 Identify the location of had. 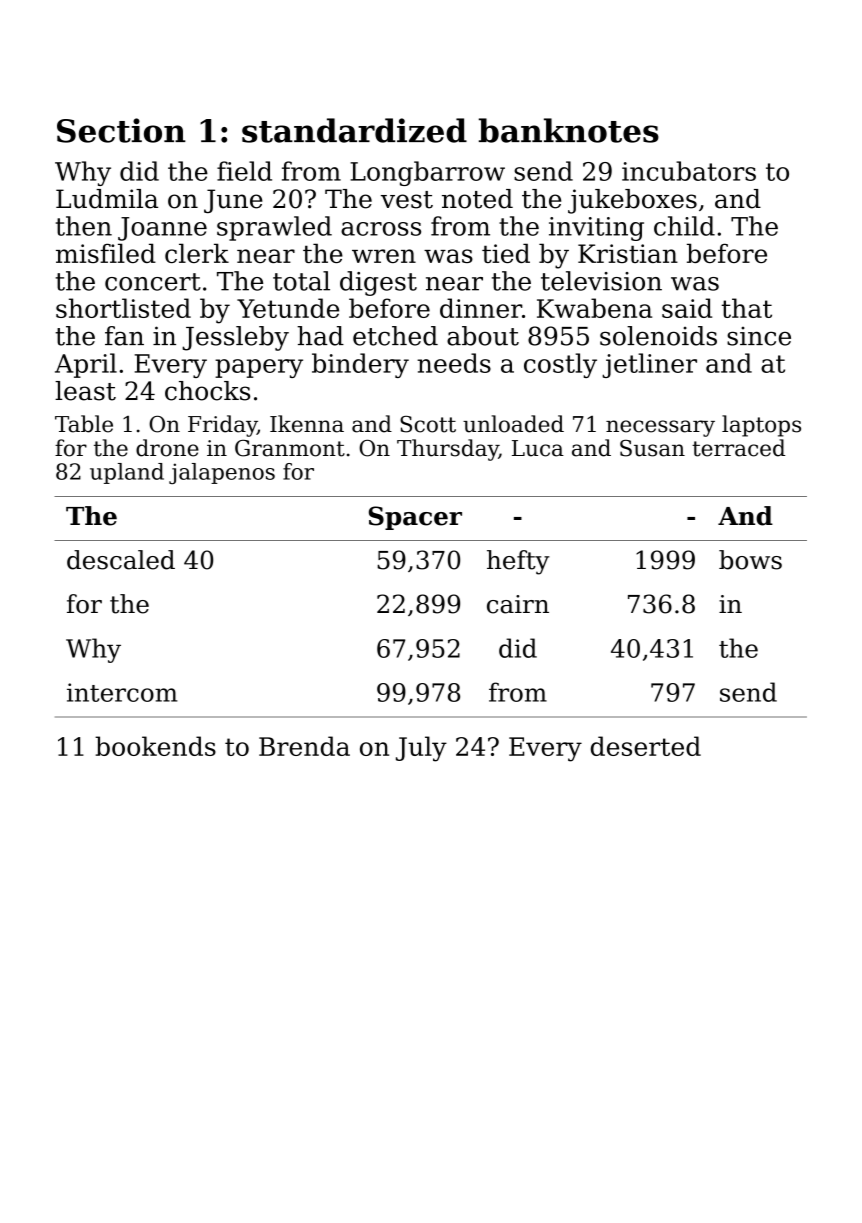
(320, 336).
